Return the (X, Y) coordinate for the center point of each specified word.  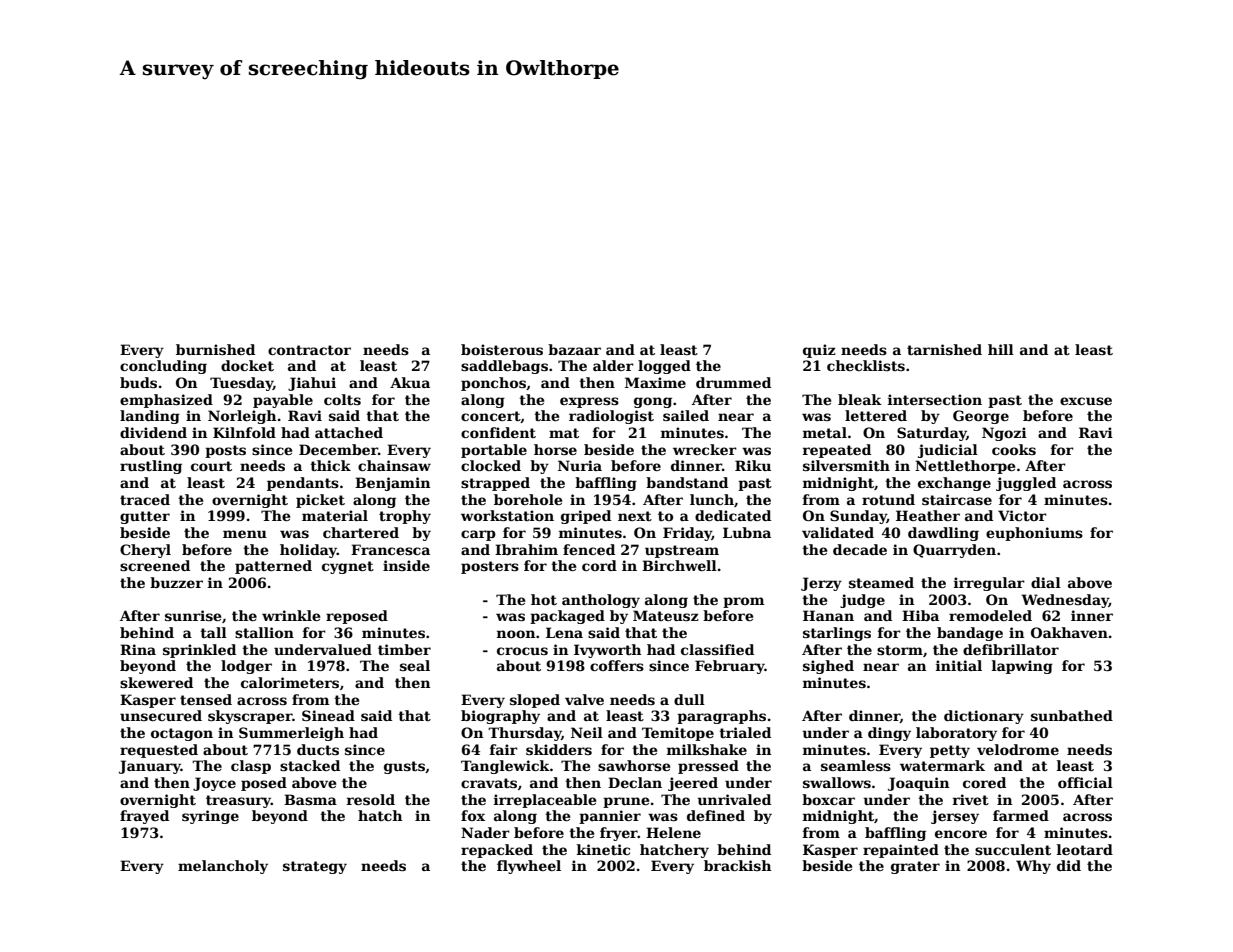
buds (138, 382)
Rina (138, 649)
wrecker (705, 449)
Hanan (828, 615)
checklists (866, 365)
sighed (828, 667)
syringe (210, 817)
